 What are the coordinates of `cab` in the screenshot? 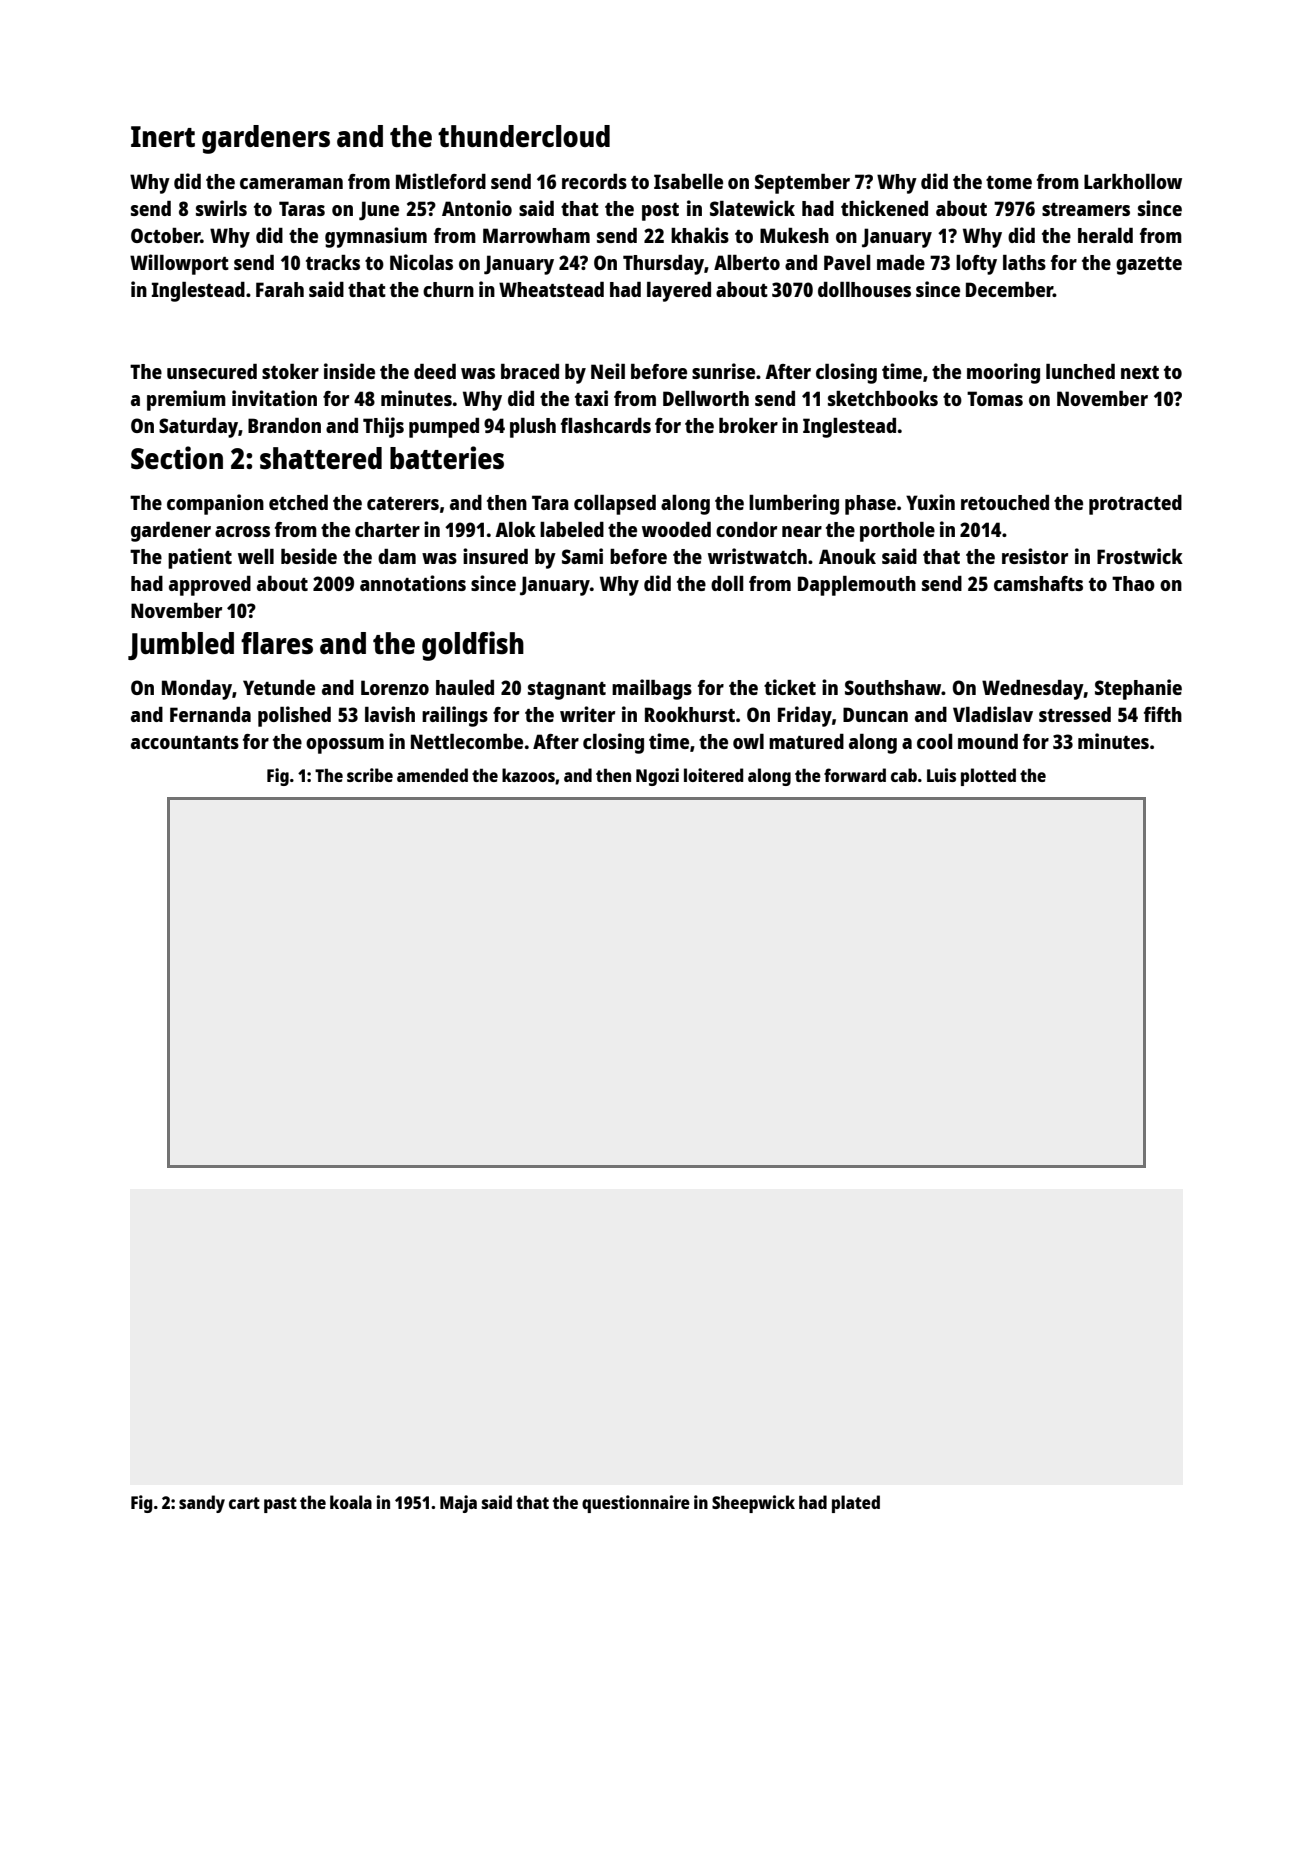 It's located at (904, 775).
